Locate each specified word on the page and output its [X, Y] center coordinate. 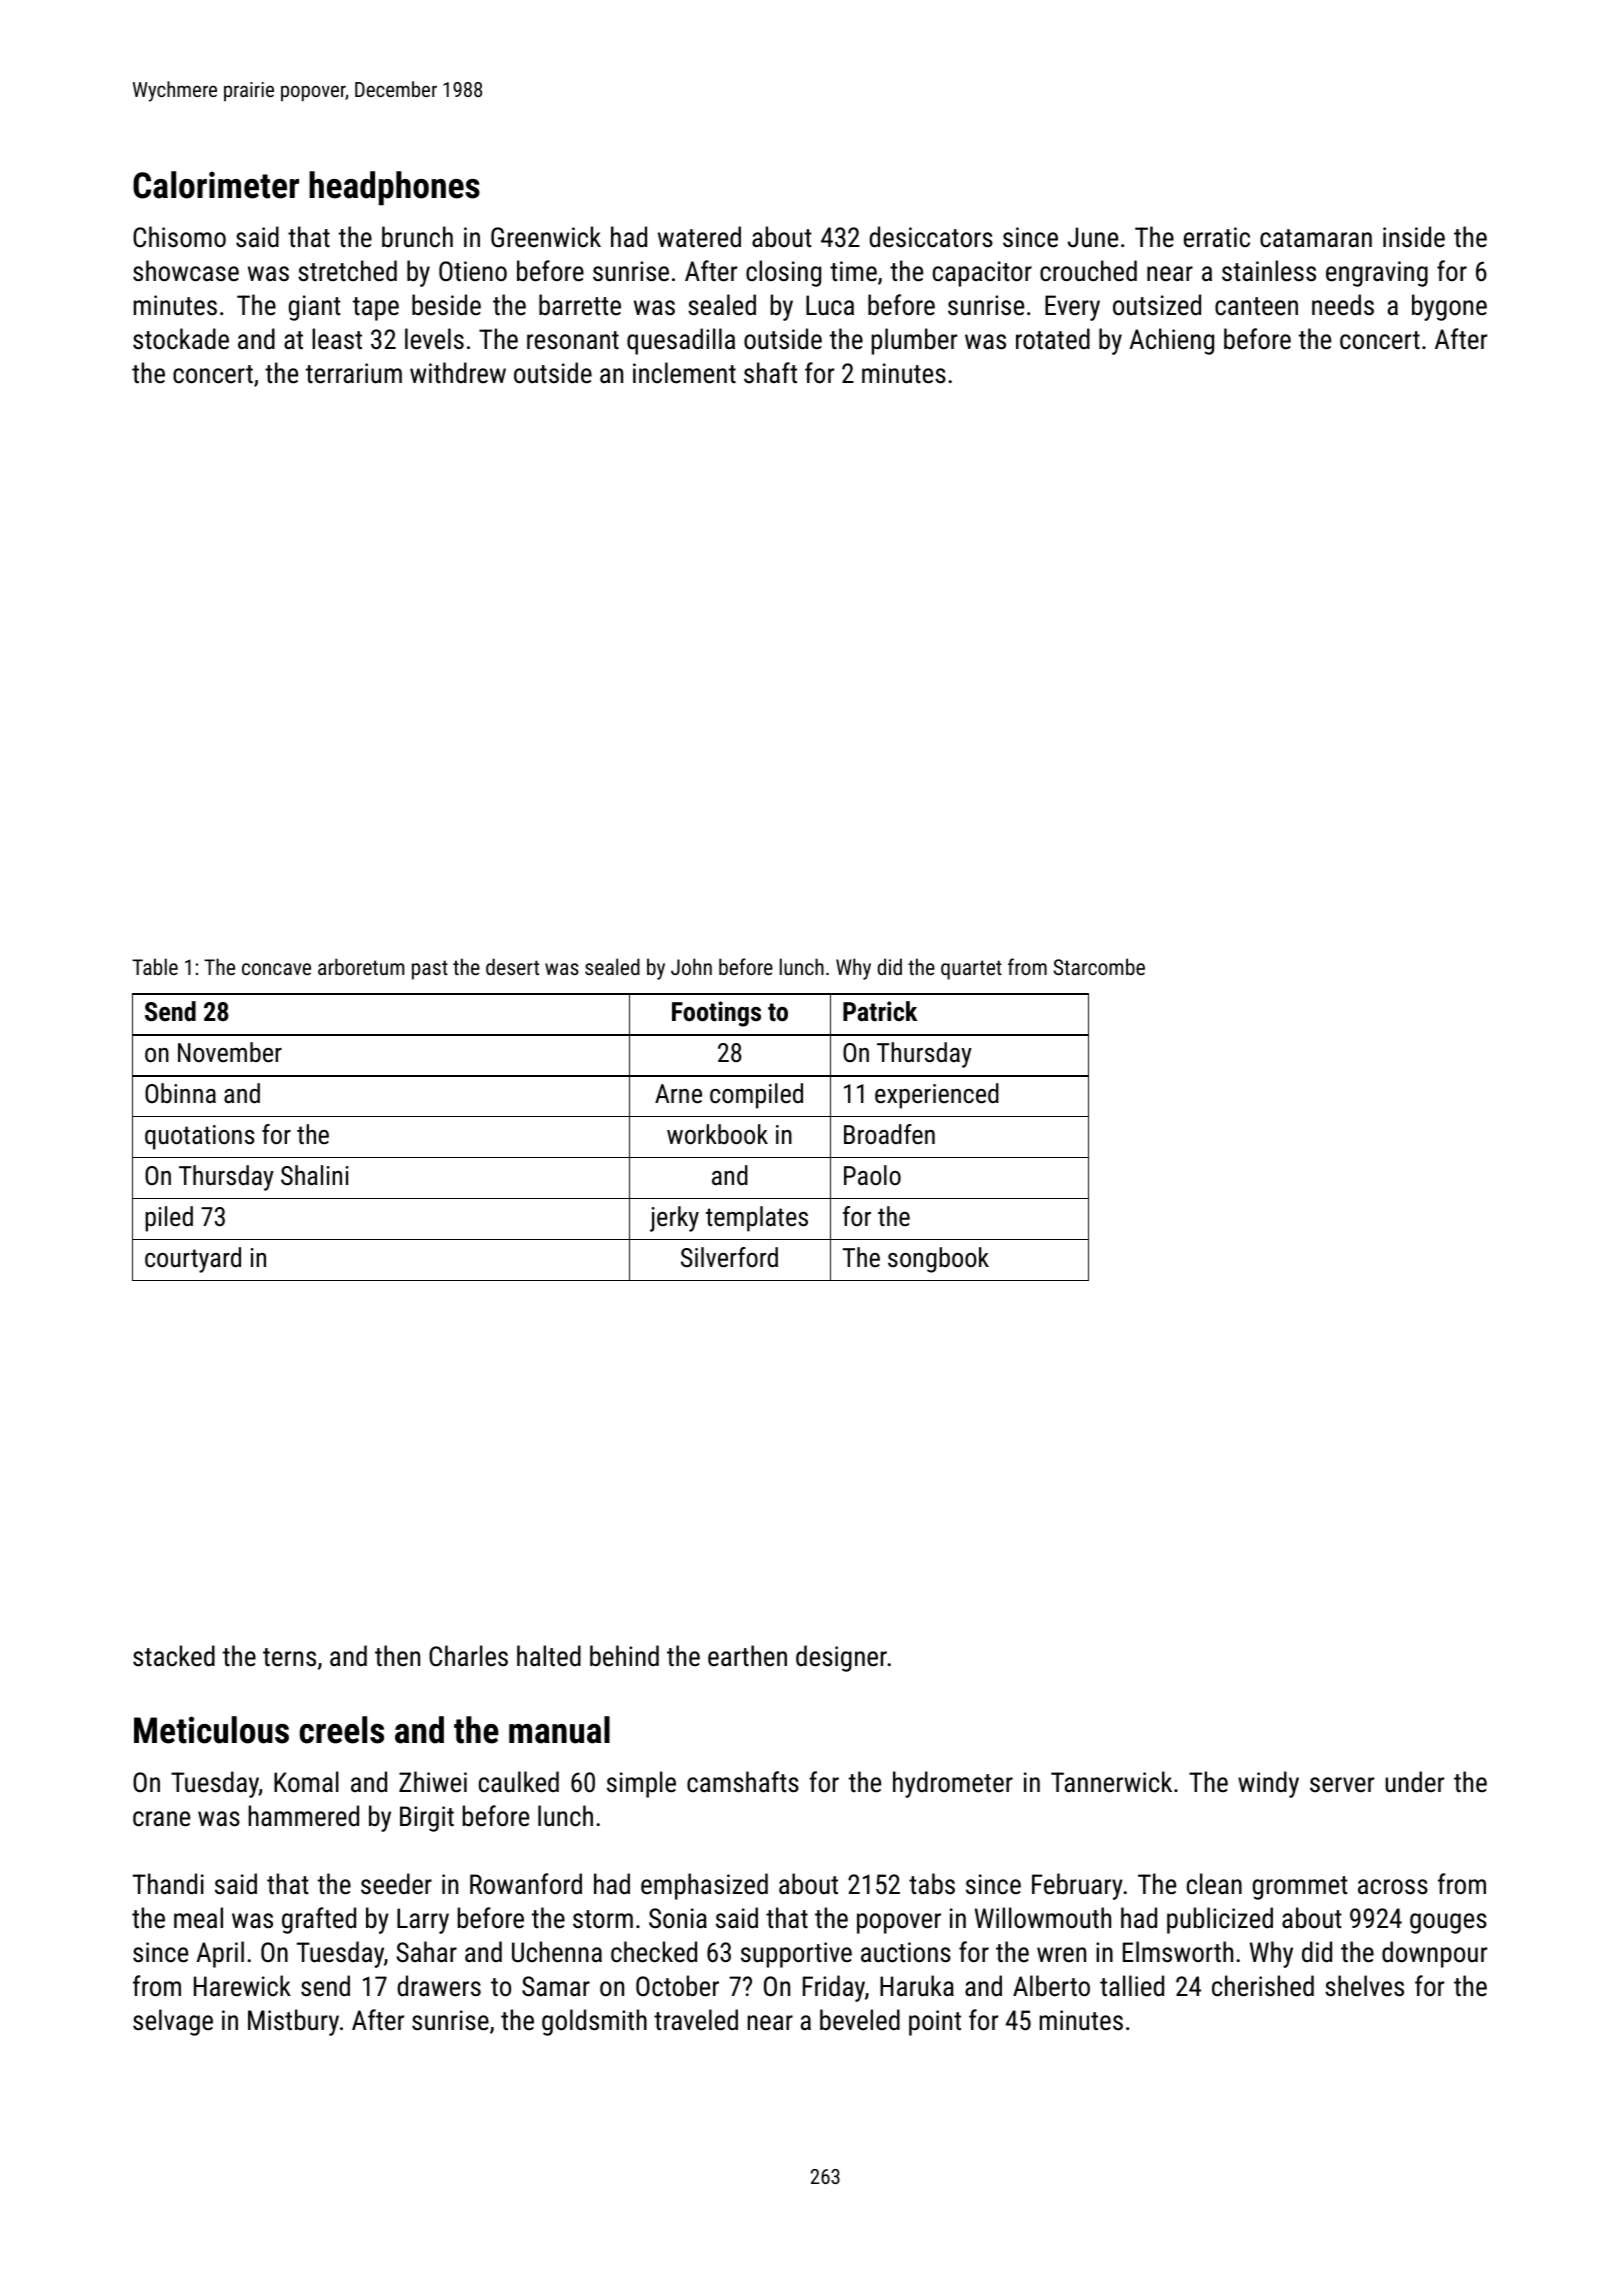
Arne [678, 1093]
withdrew [458, 373]
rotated [1053, 339]
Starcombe [1099, 966]
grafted [319, 1920]
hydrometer [953, 1784]
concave [276, 969]
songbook [938, 1260]
